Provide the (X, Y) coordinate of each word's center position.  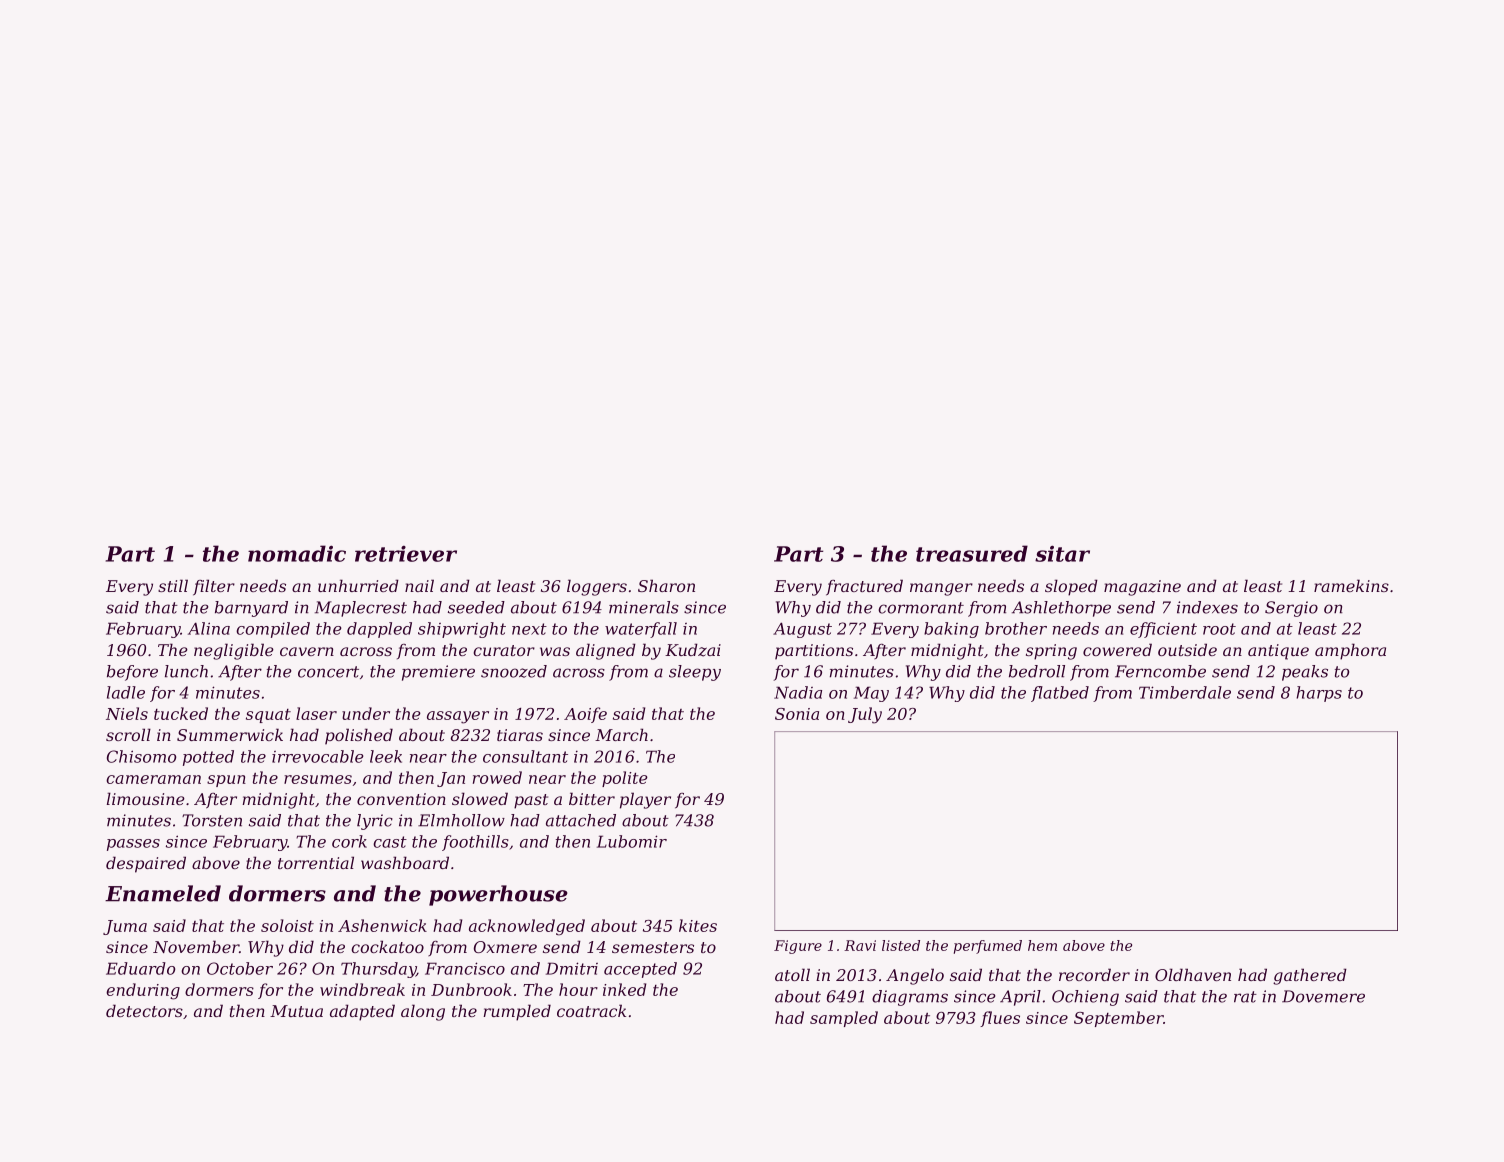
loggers (597, 587)
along (423, 1012)
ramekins (1351, 585)
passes (133, 845)
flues (1000, 1019)
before (132, 673)
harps (1319, 694)
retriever (406, 554)
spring (1051, 652)
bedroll (1037, 671)
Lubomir (632, 841)
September (1118, 1019)
